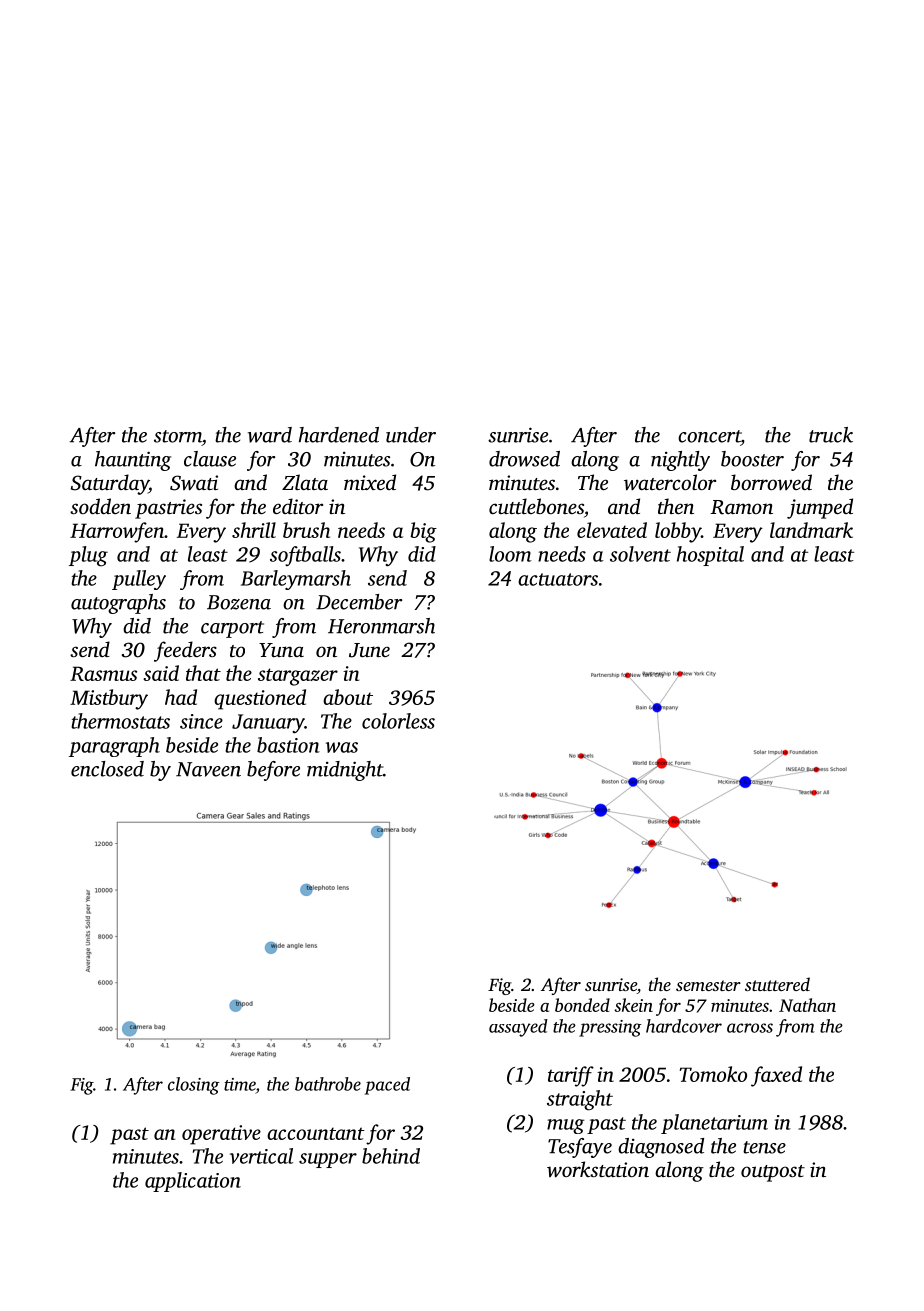 The height and width of the screenshot is (1311, 924). Describe the element at coordinates (342, 747) in the screenshot. I see `was` at that location.
